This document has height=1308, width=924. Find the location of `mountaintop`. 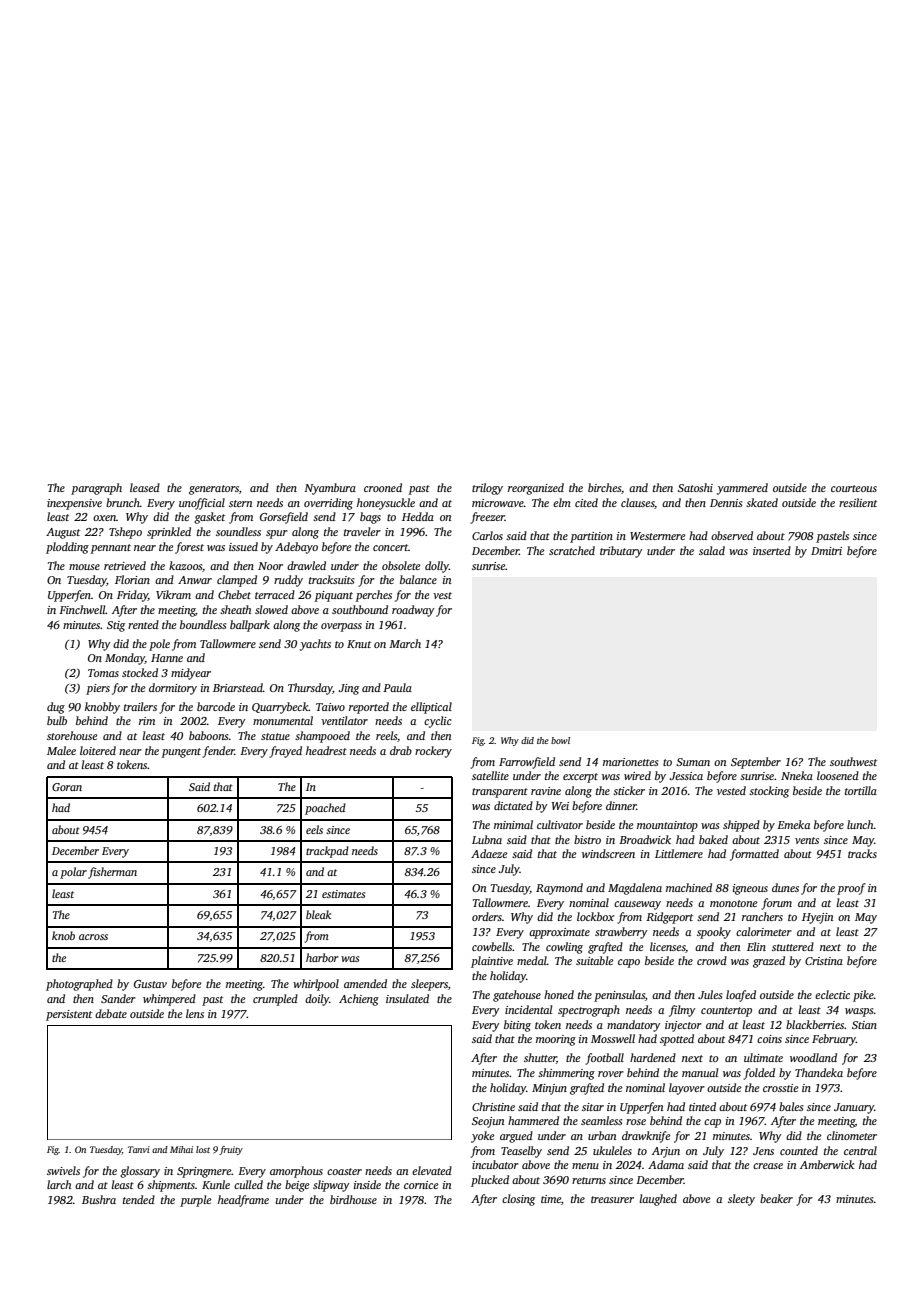

mountaintop is located at coordinates (667, 826).
